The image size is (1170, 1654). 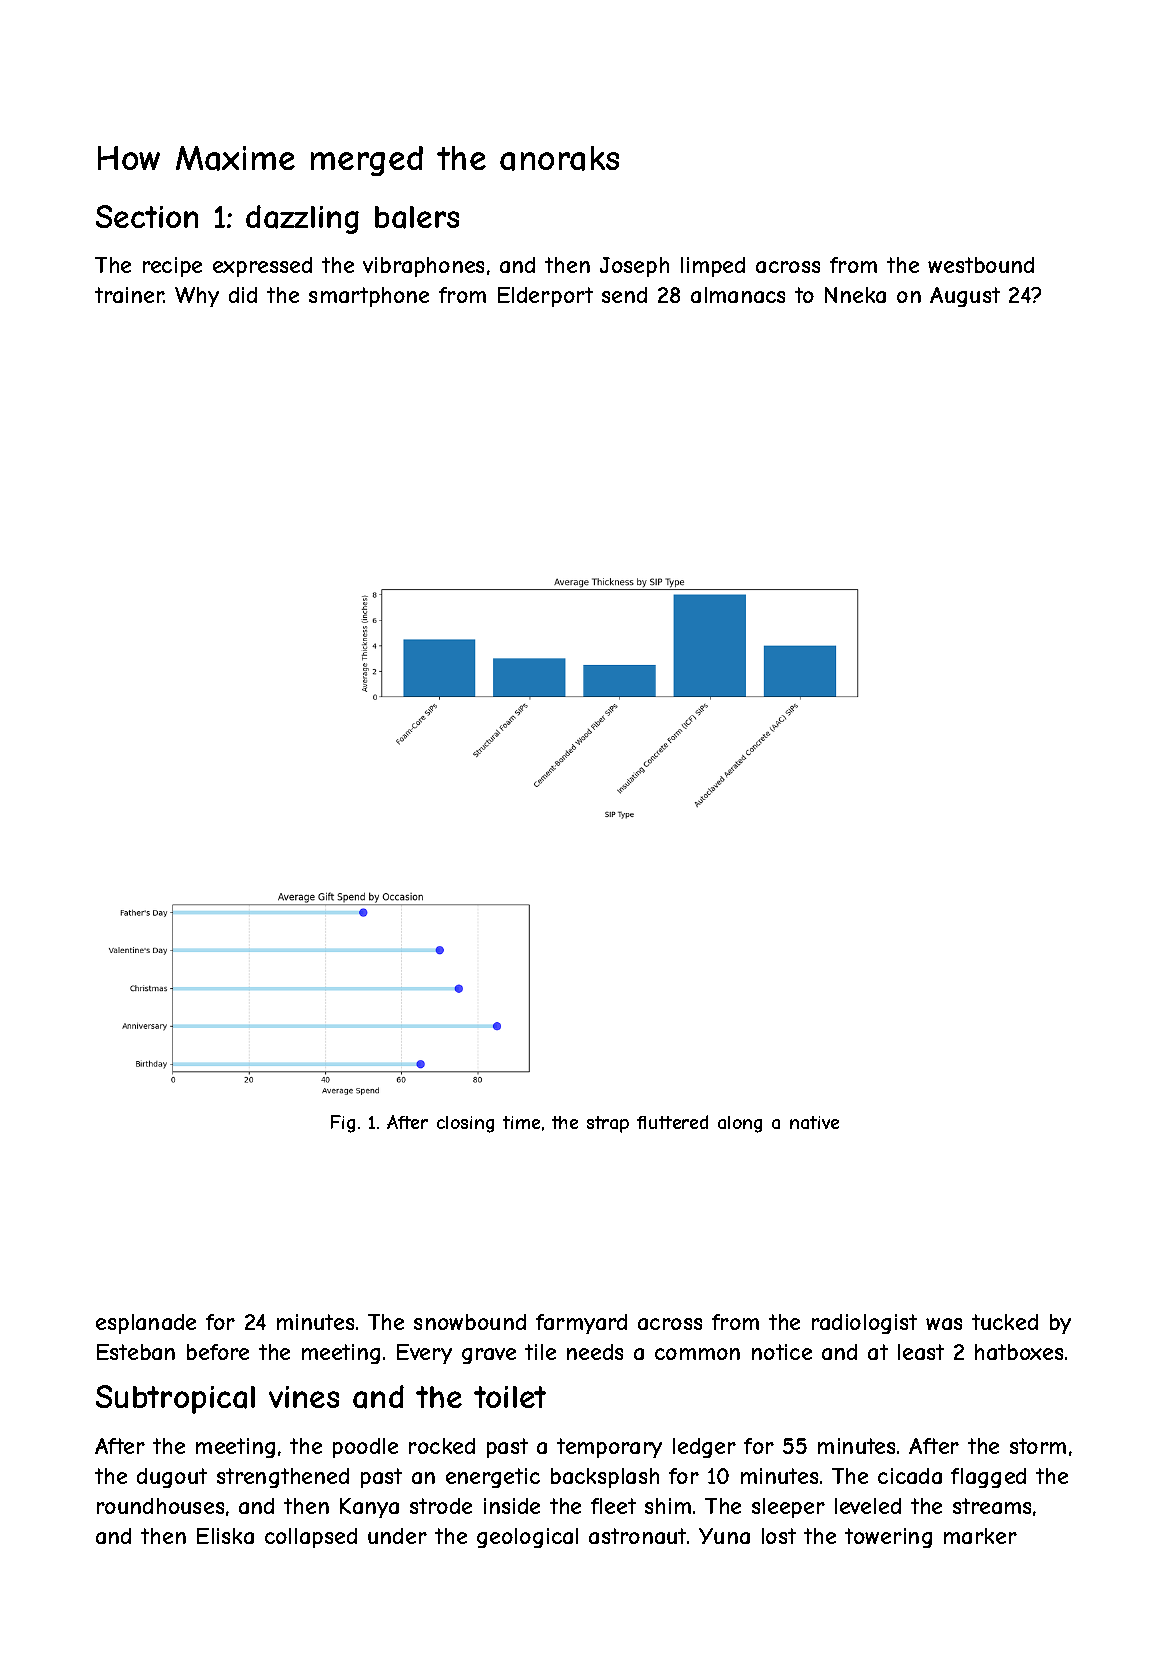 What do you see at coordinates (160, 1506) in the screenshot?
I see `roundhouses` at bounding box center [160, 1506].
